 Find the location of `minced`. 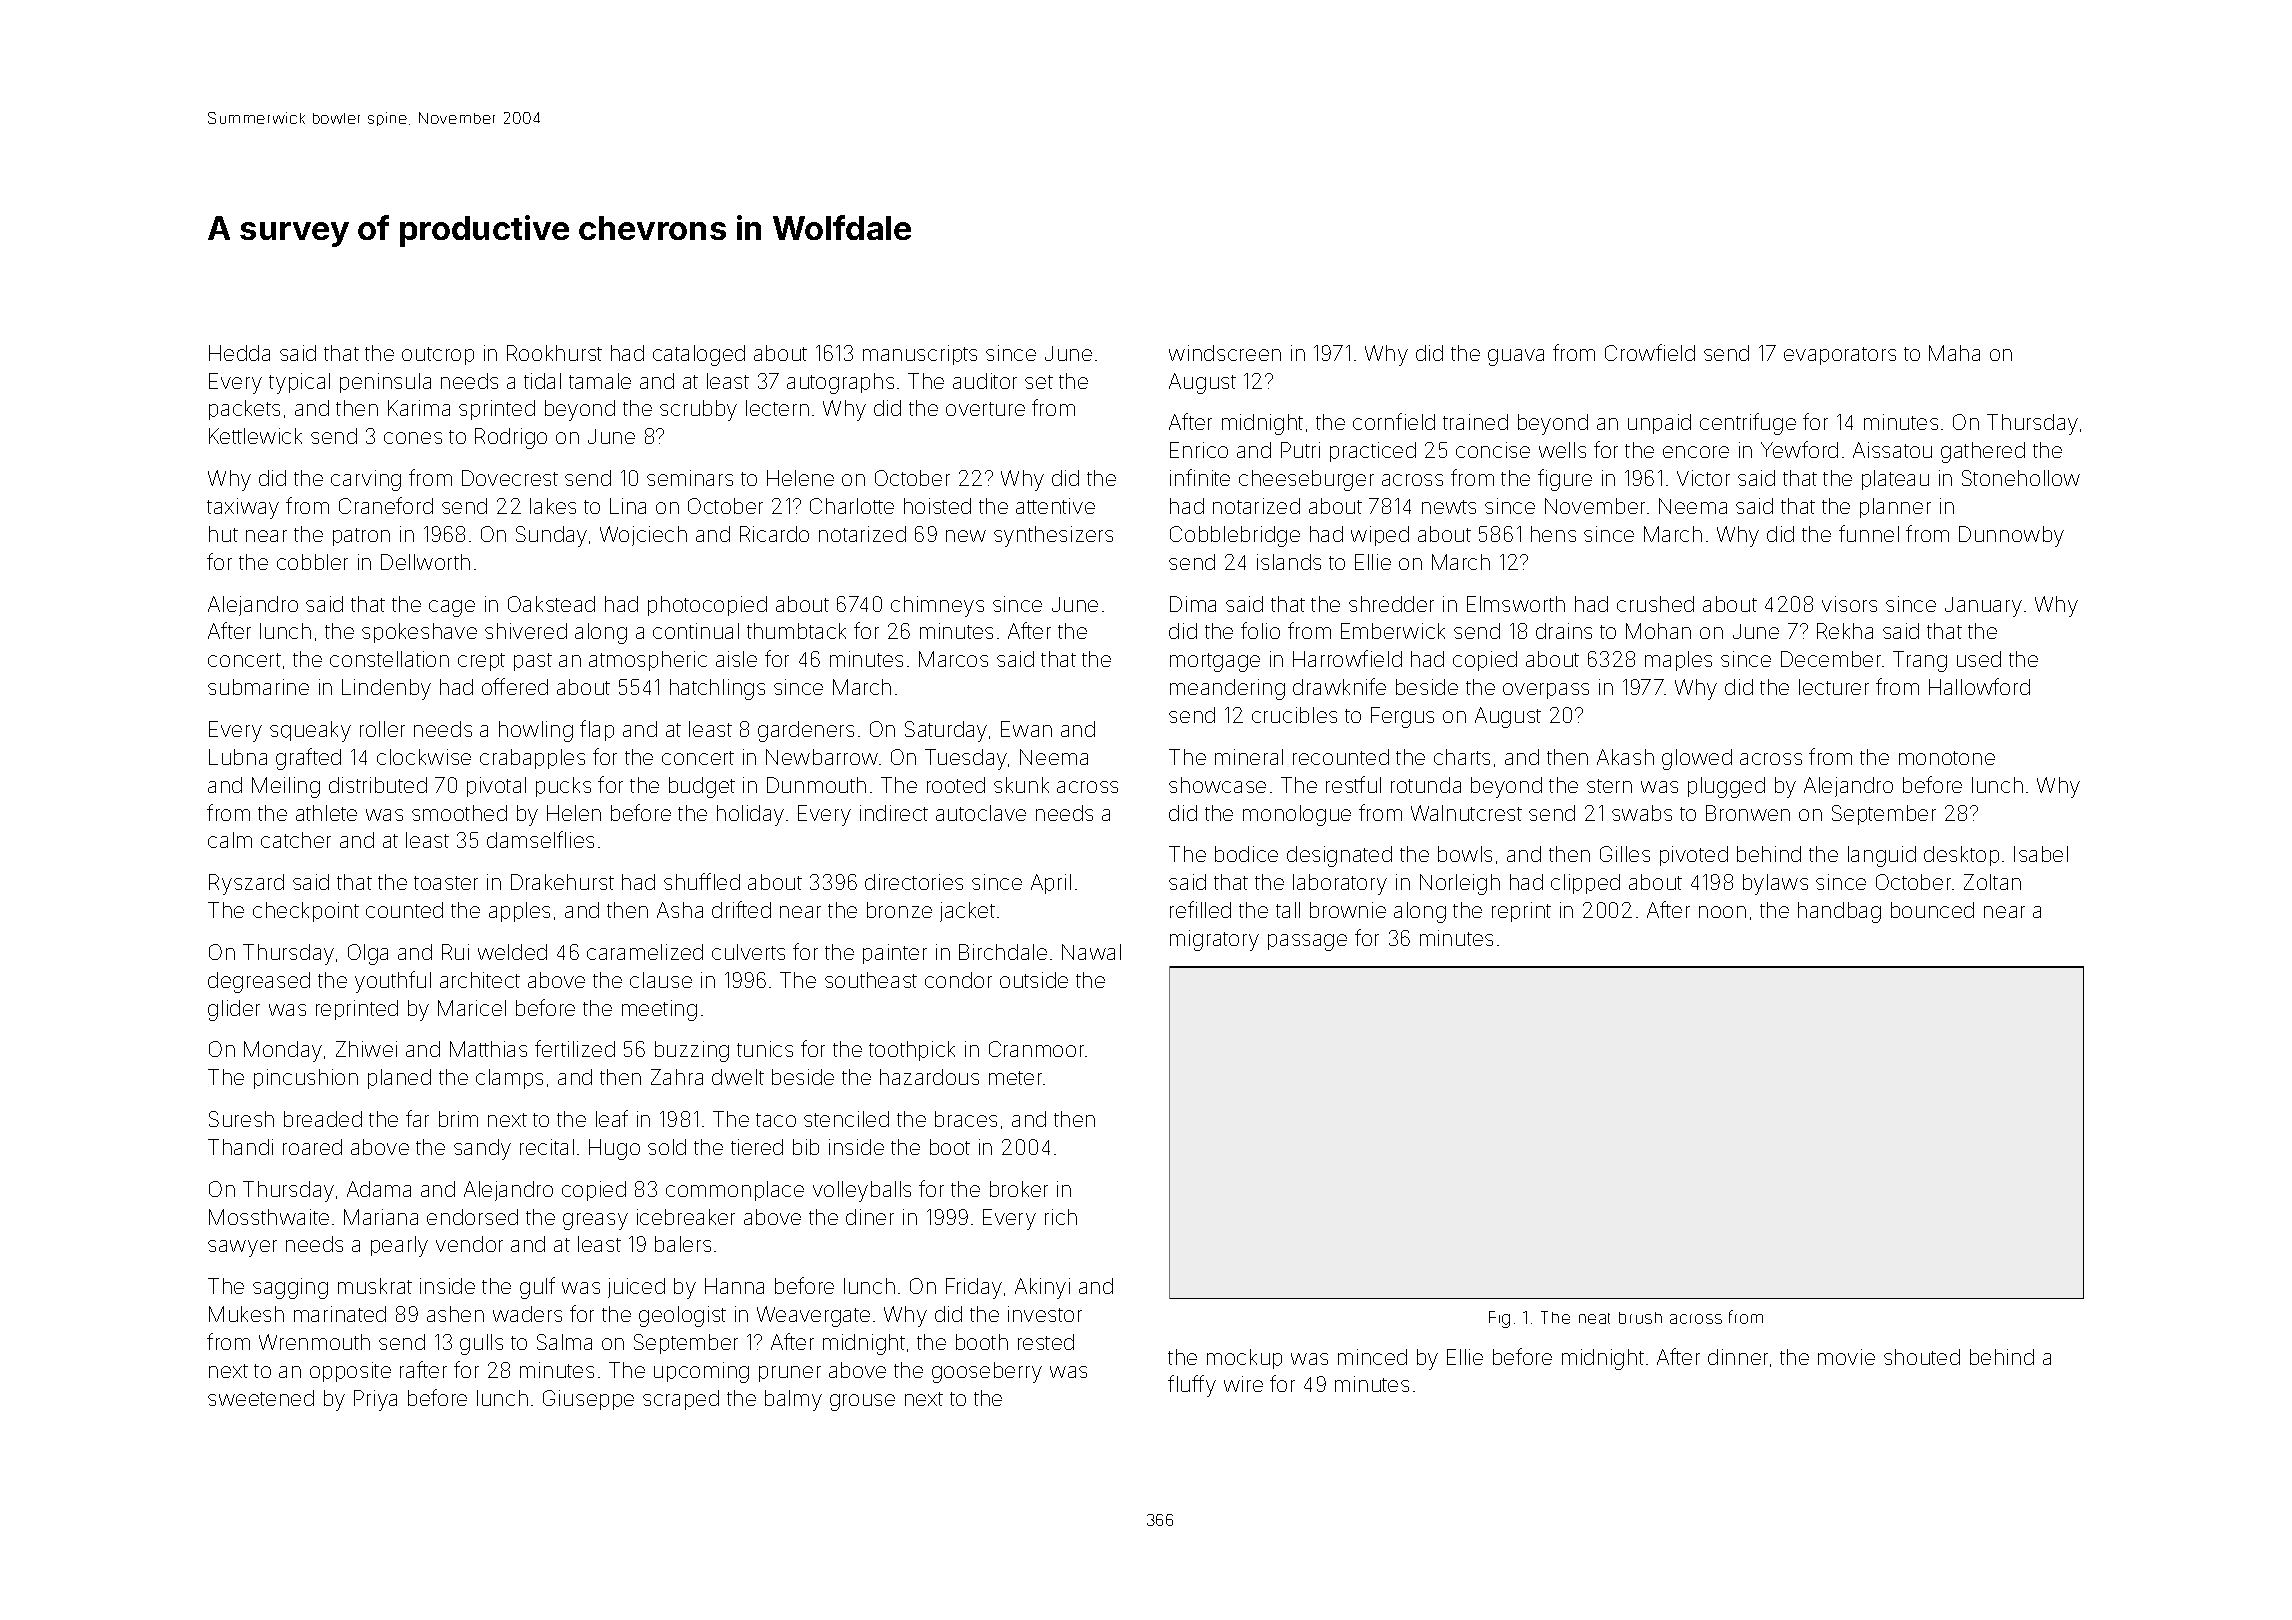

minced is located at coordinates (1372, 1357).
